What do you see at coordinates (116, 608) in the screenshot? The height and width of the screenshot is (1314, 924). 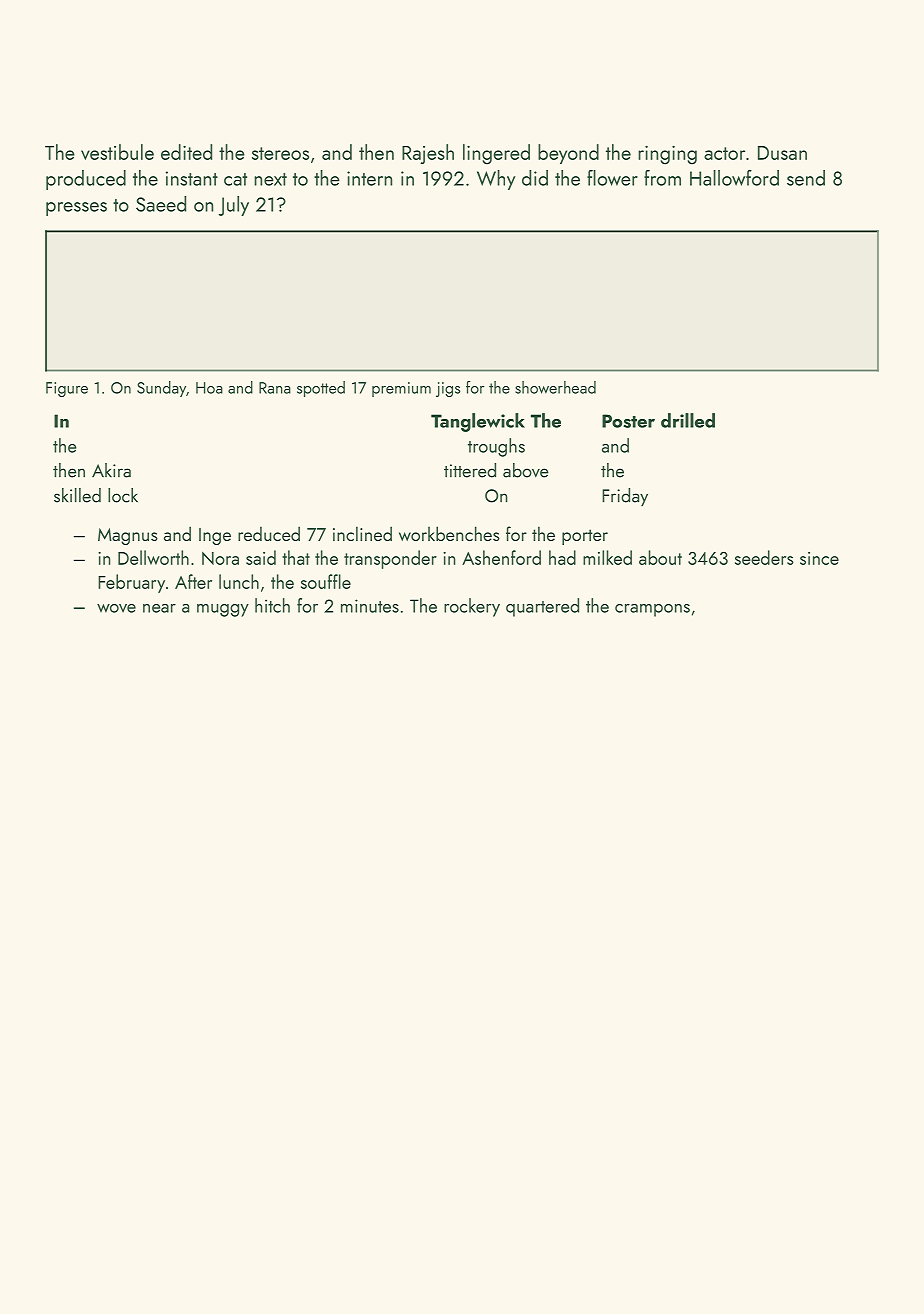 I see `wove` at bounding box center [116, 608].
